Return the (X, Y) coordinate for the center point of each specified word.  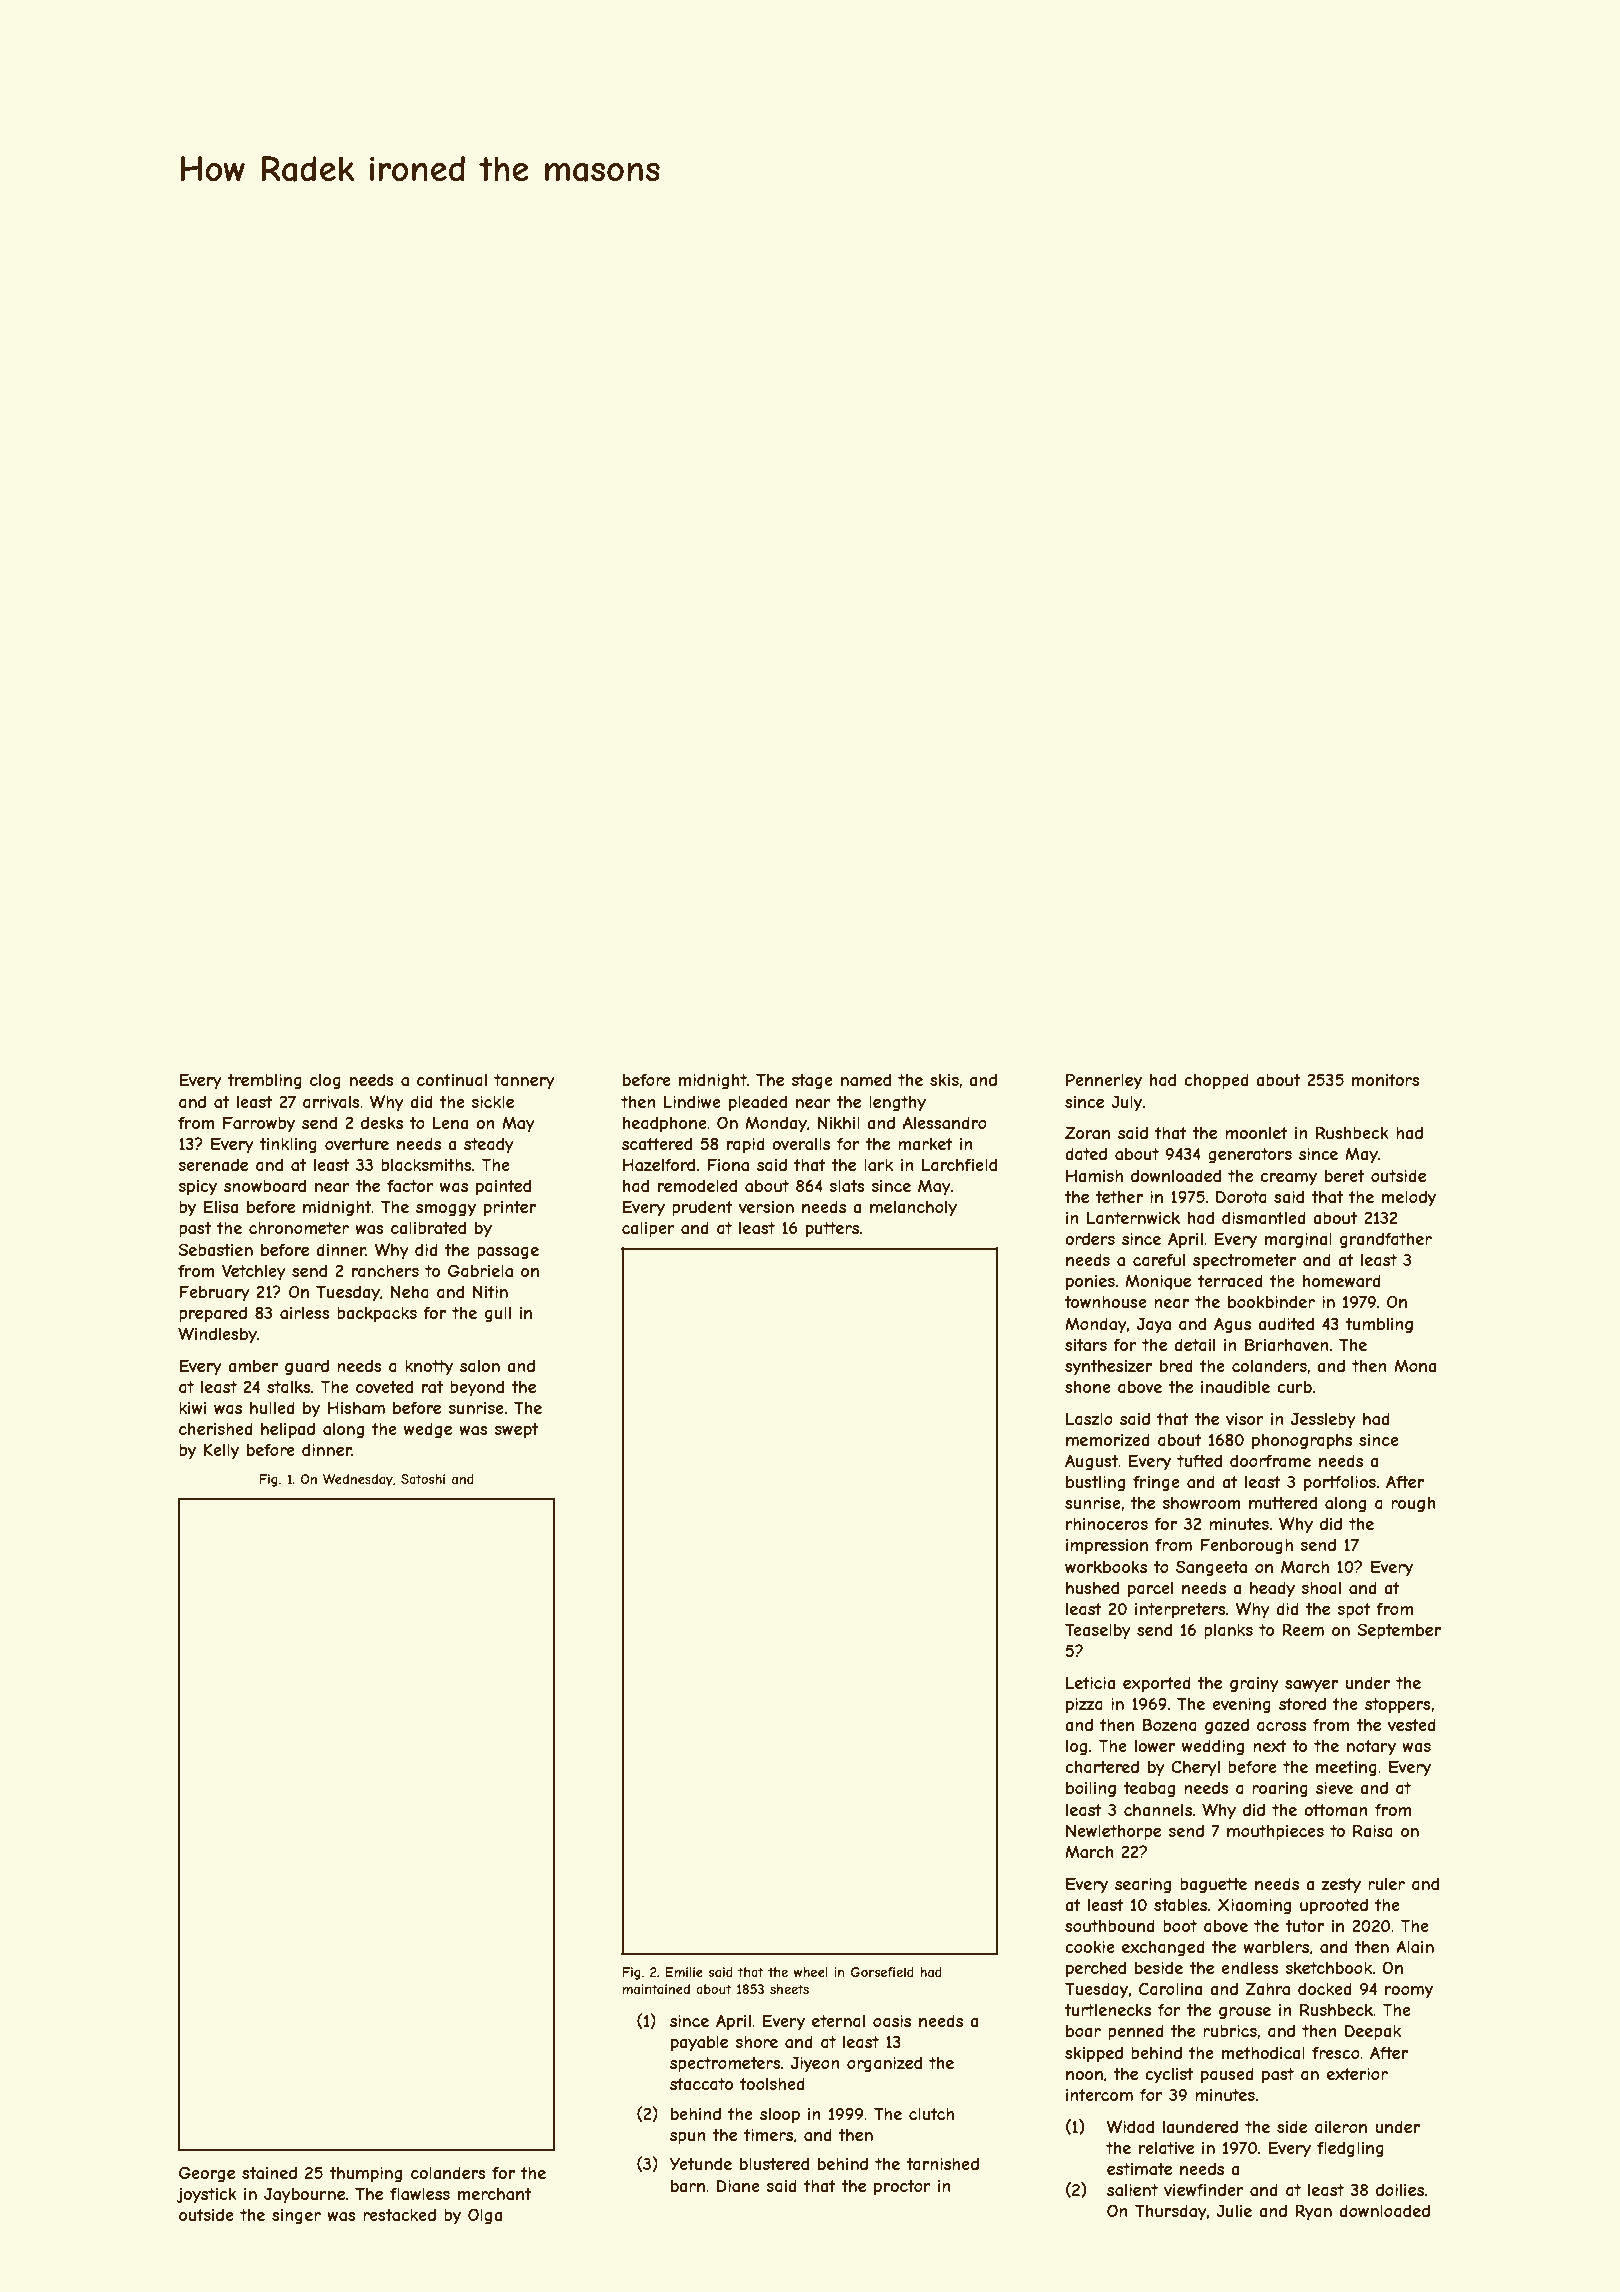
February (214, 1293)
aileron (1341, 2127)
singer (296, 2216)
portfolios (1340, 1483)
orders (1090, 1239)
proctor (902, 2187)
